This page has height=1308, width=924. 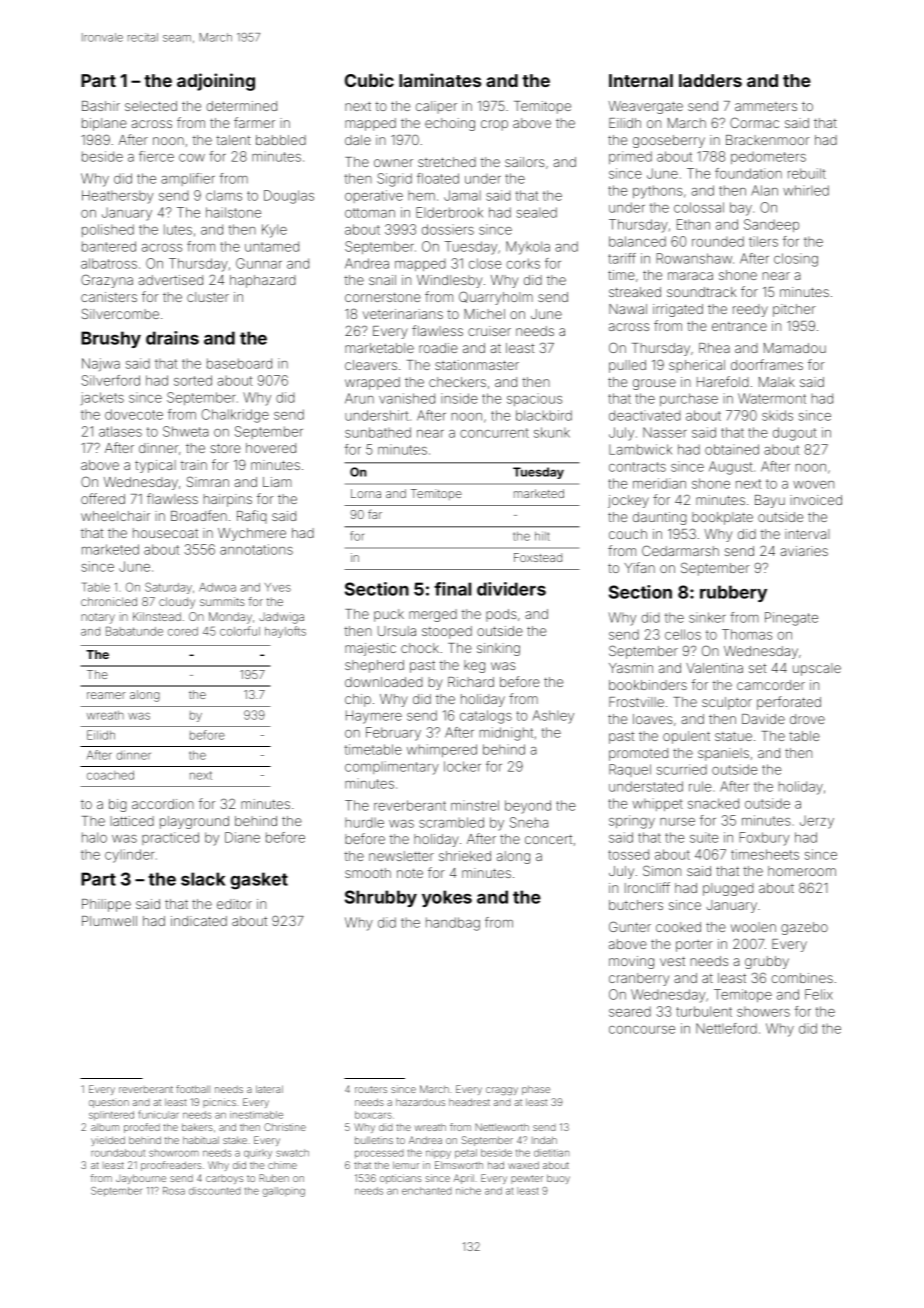 What do you see at coordinates (216, 82) in the page?
I see `adjoining` at bounding box center [216, 82].
